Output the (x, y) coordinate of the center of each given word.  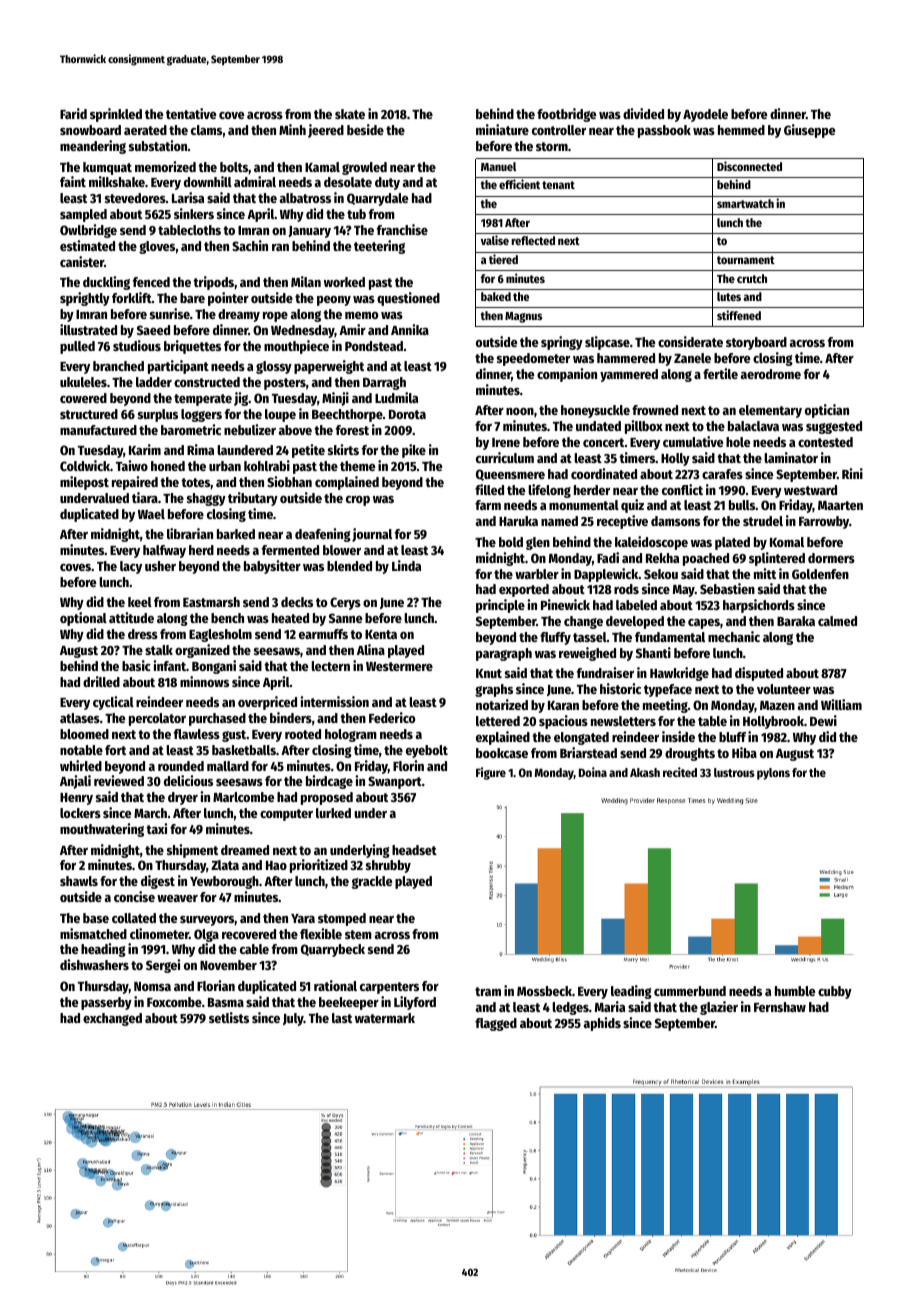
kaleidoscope (651, 543)
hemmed (741, 130)
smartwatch (745, 203)
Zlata (225, 865)
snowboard (90, 130)
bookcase (502, 753)
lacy (131, 567)
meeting (665, 706)
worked (344, 282)
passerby (106, 1003)
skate (350, 114)
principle (500, 606)
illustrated (88, 329)
